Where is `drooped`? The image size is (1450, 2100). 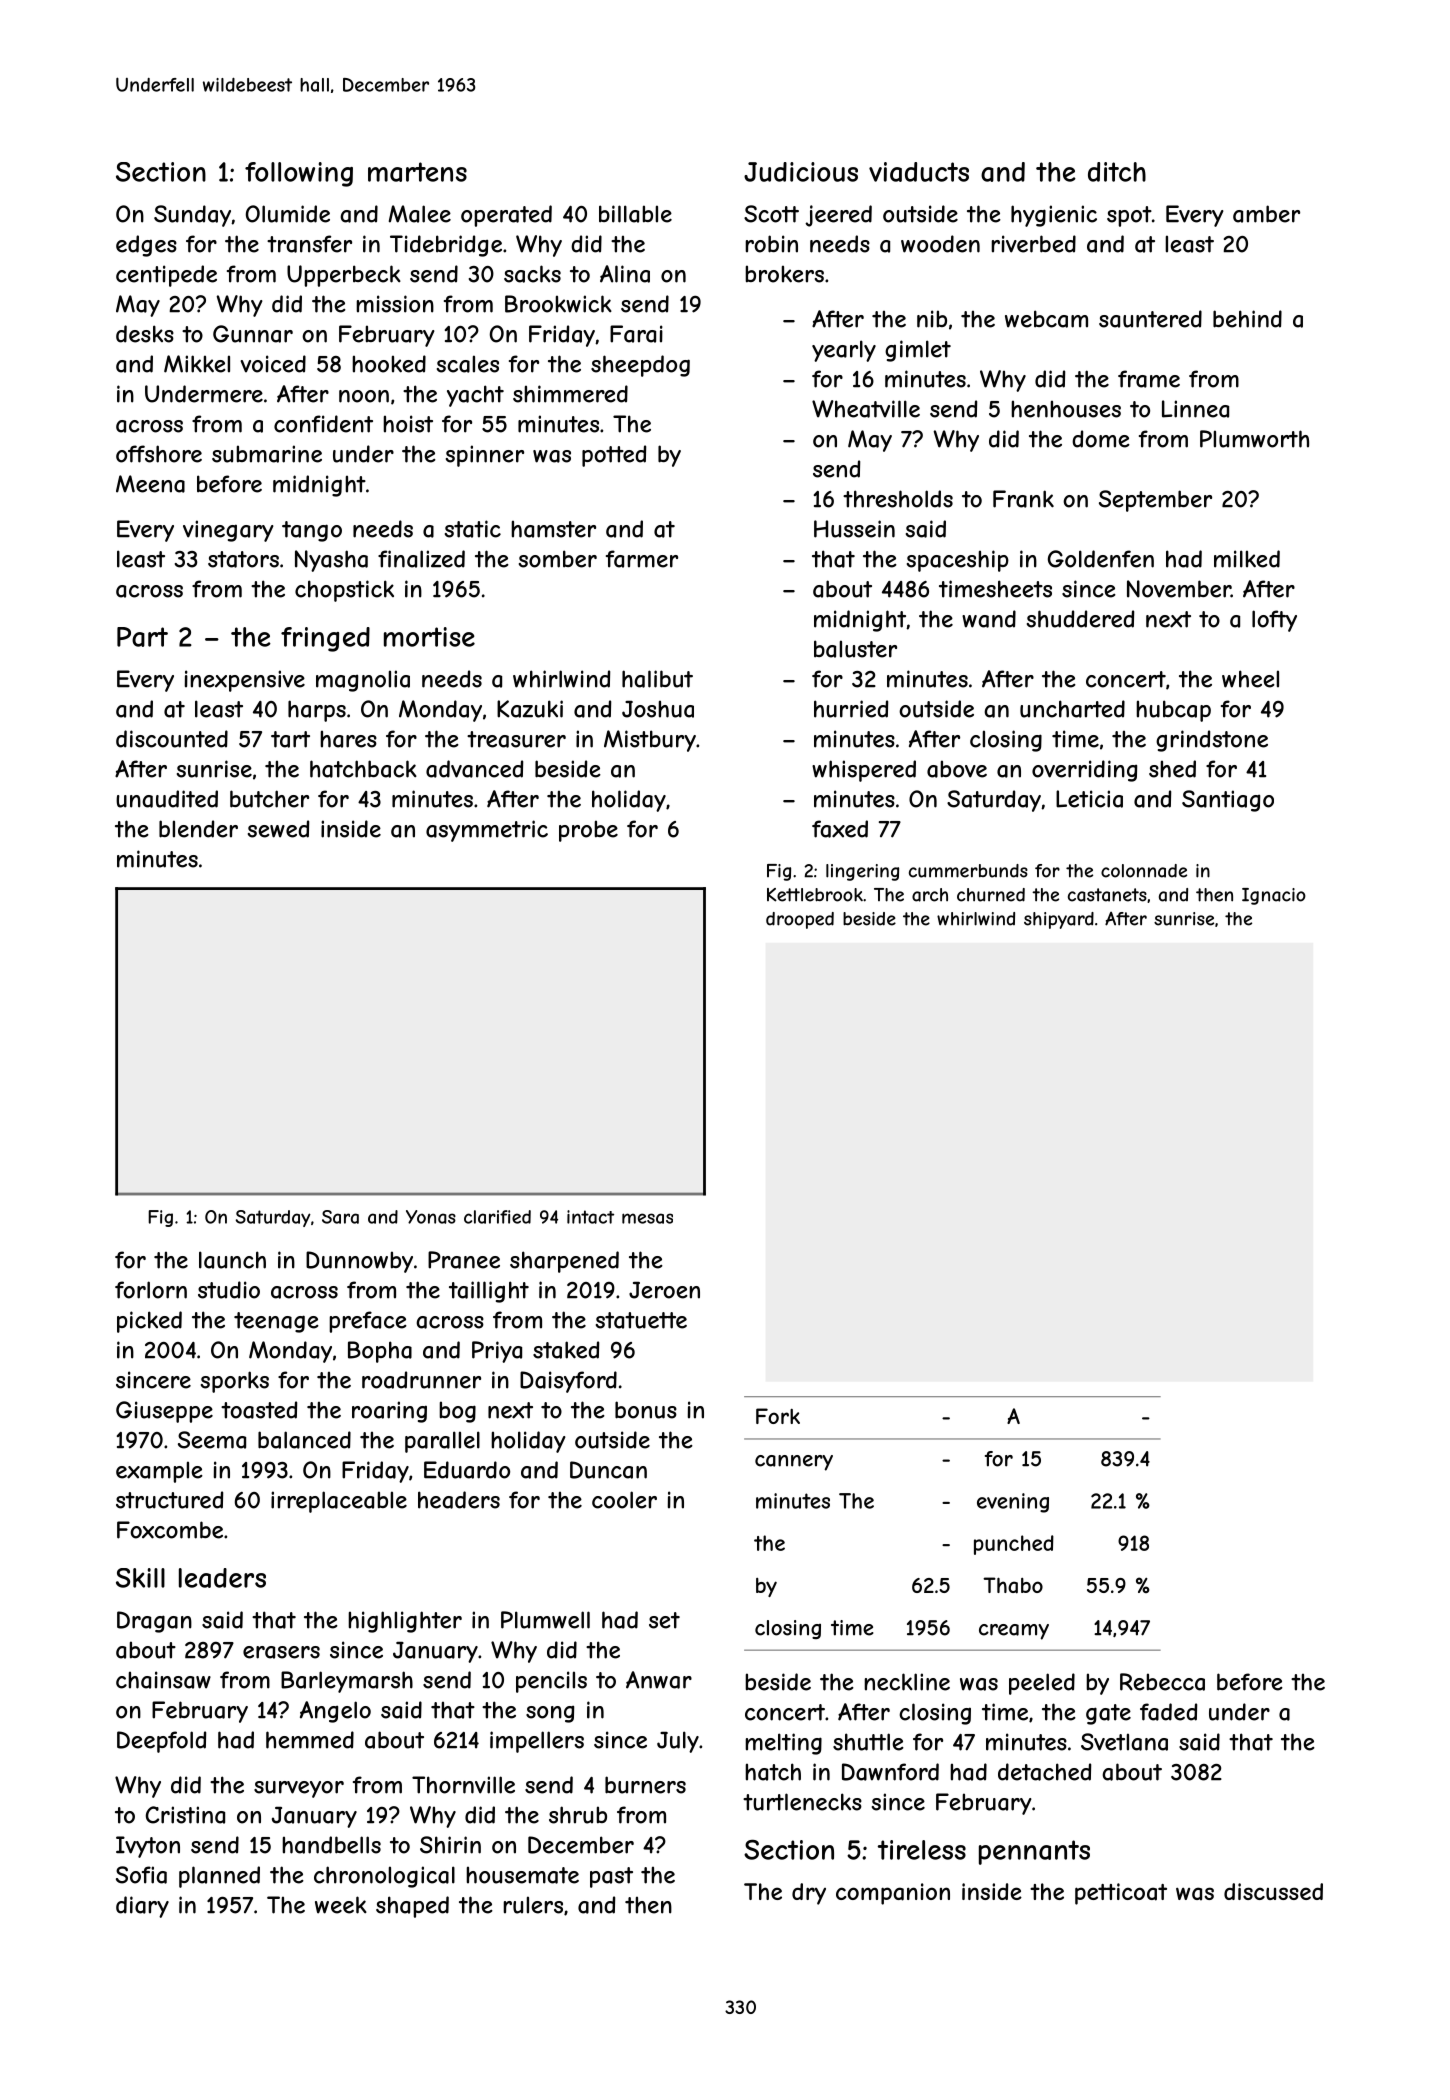
drooped is located at coordinates (800, 920).
